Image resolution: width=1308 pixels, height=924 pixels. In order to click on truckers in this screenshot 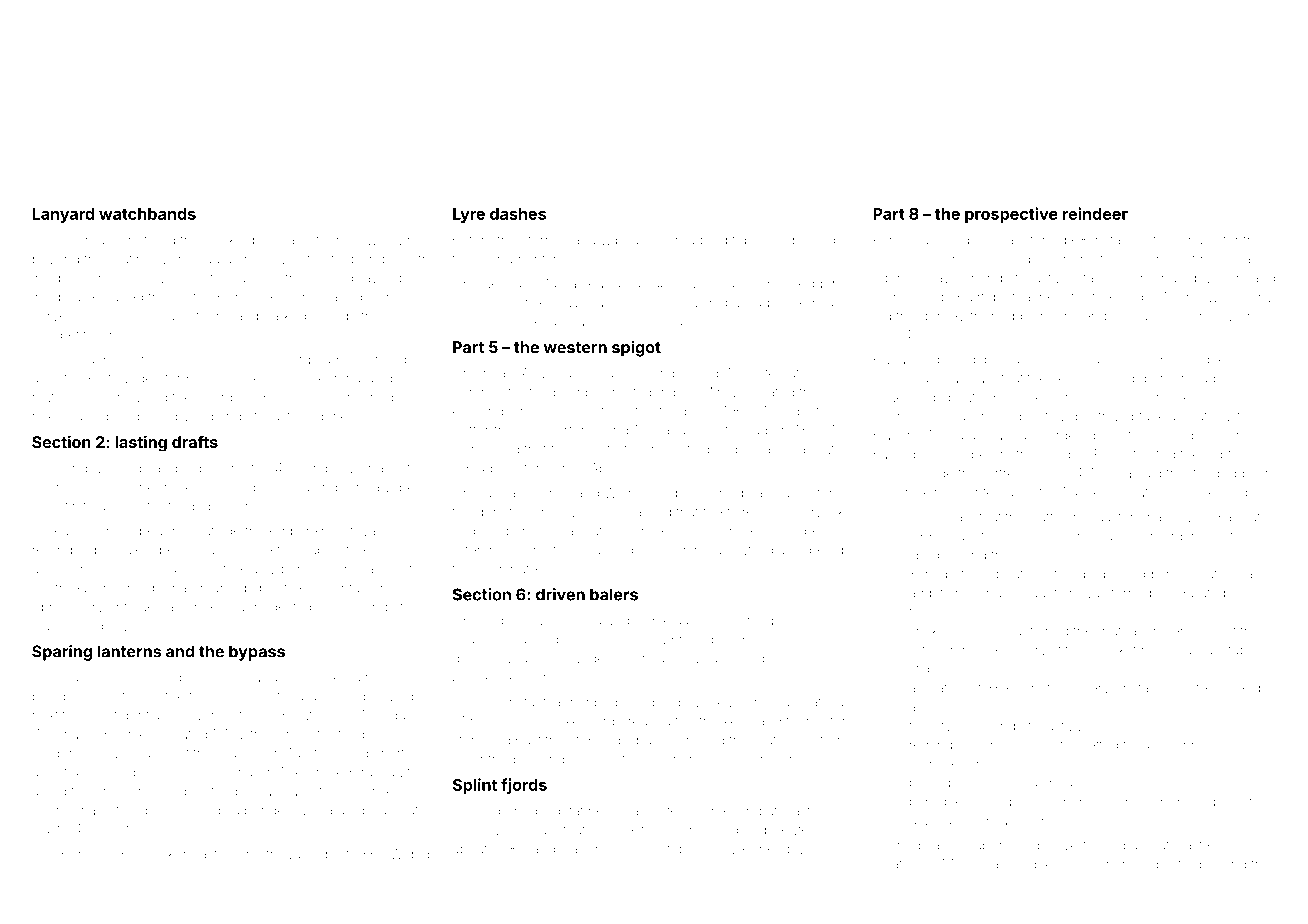, I will do `click(724, 722)`.
